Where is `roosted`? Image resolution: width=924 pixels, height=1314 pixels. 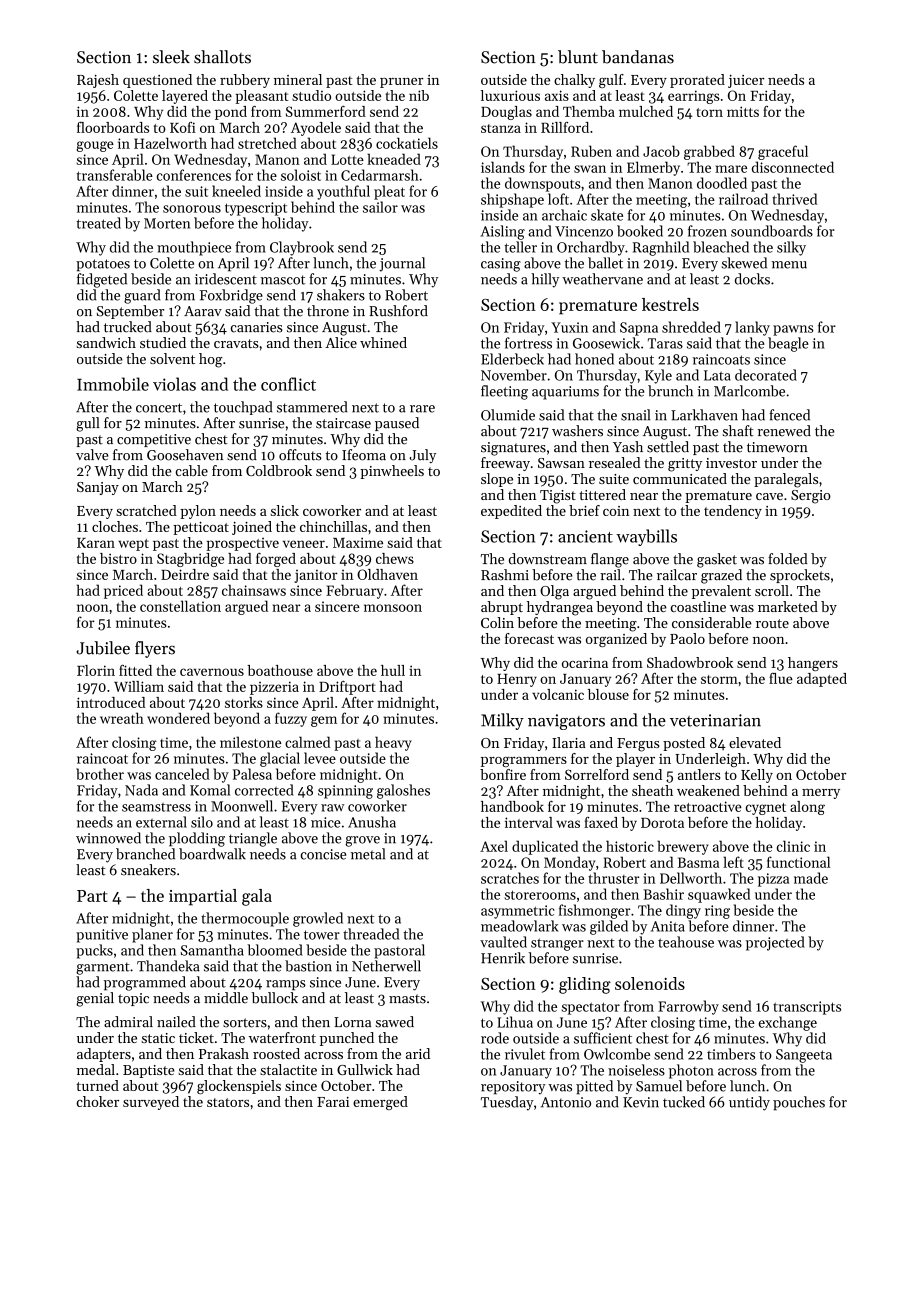
roosted is located at coordinates (276, 1053).
